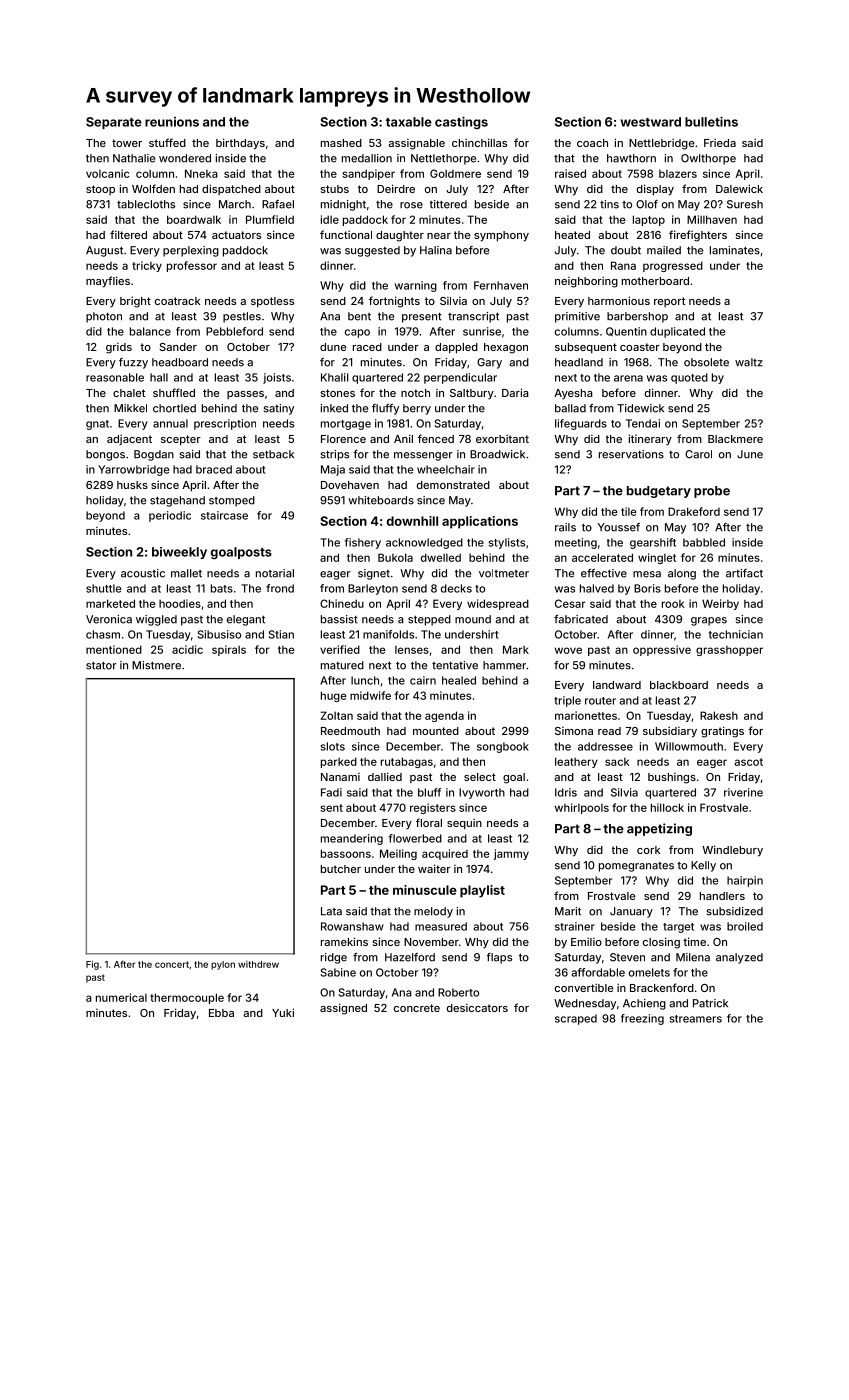 Image resolution: width=849 pixels, height=1400 pixels. I want to click on Frieda, so click(720, 142).
